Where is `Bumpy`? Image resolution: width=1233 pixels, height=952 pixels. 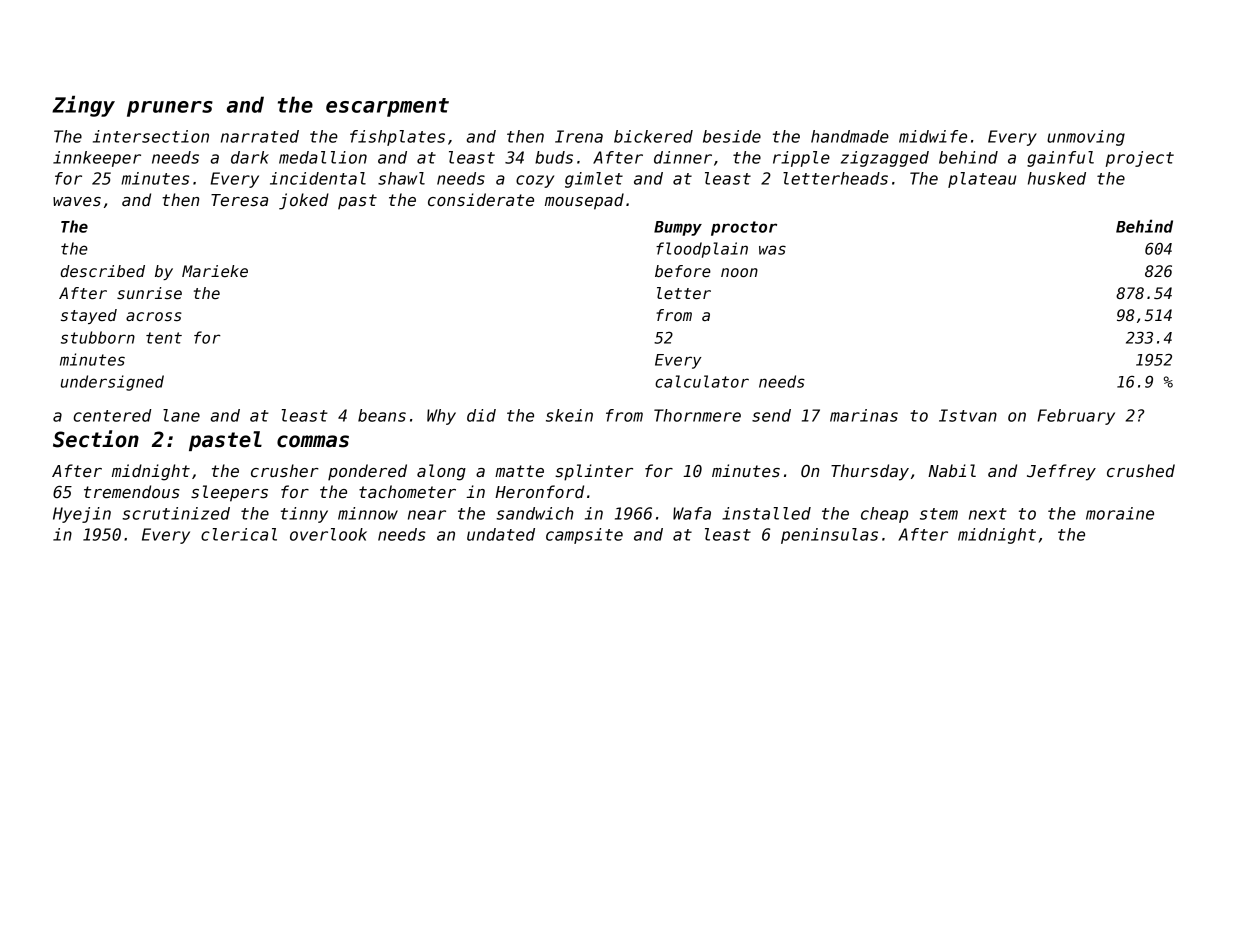
Bumpy is located at coordinates (678, 228).
